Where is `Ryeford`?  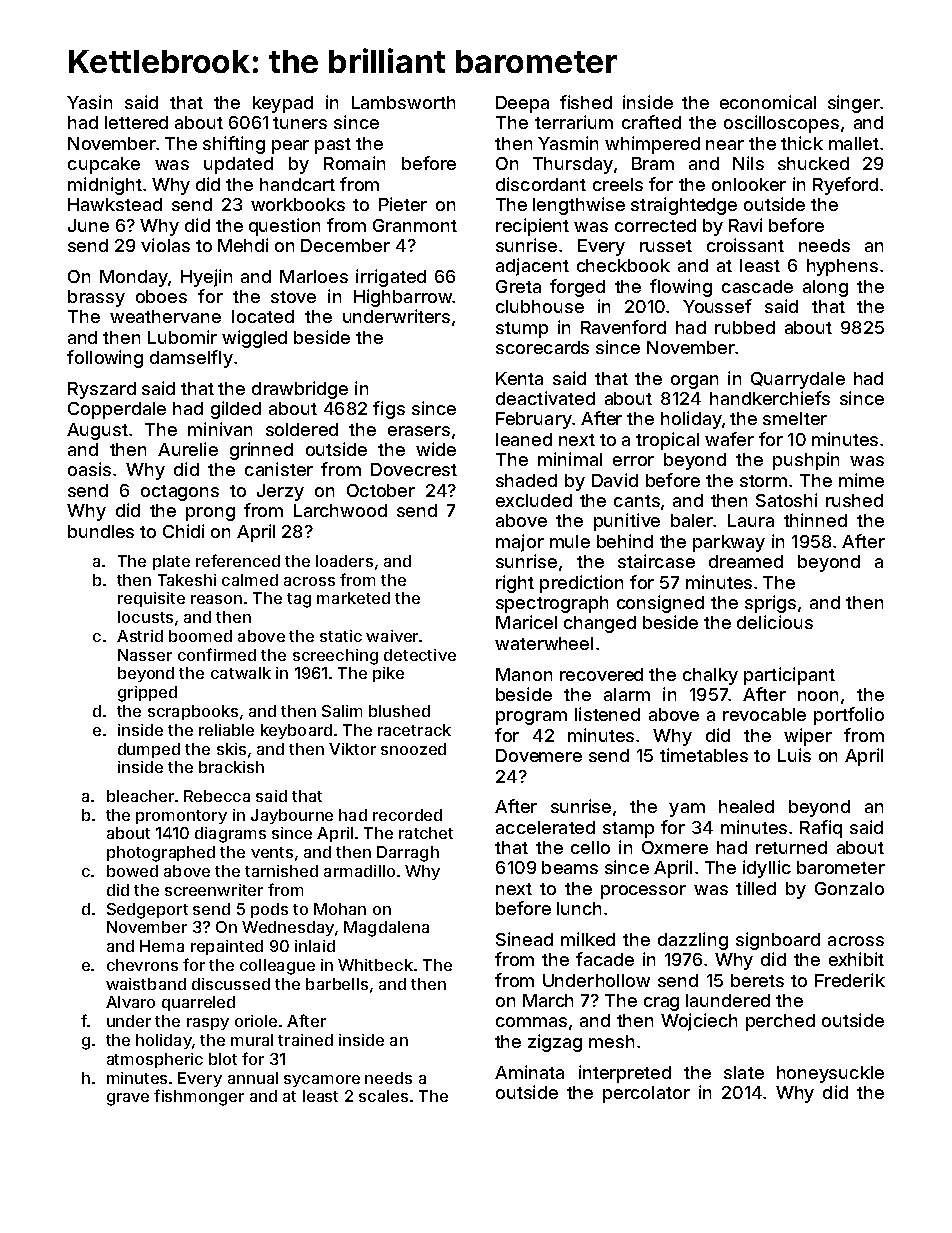
Ryeford is located at coordinates (845, 186).
